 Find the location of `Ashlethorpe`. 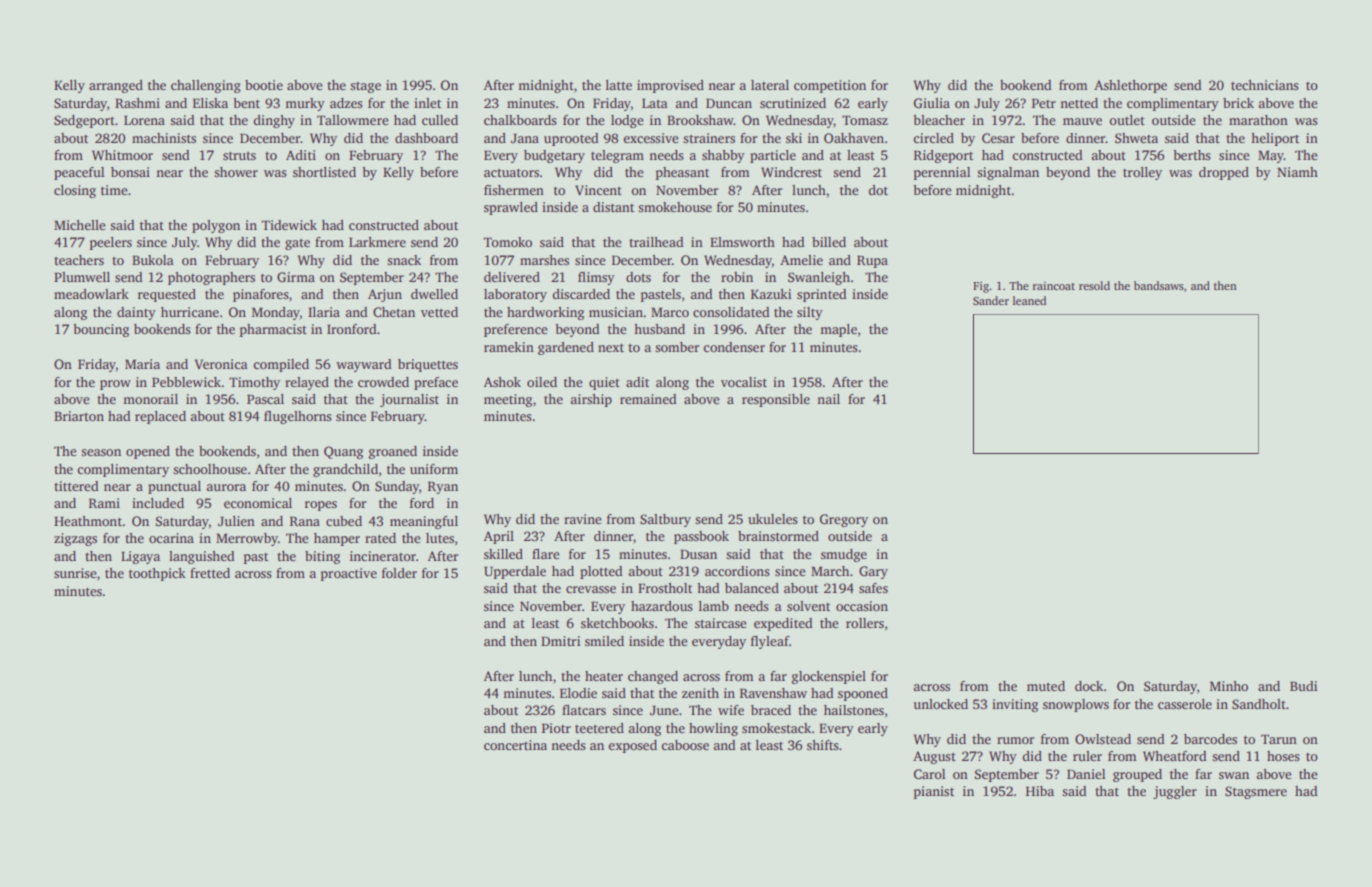

Ashlethorpe is located at coordinates (1130, 86).
